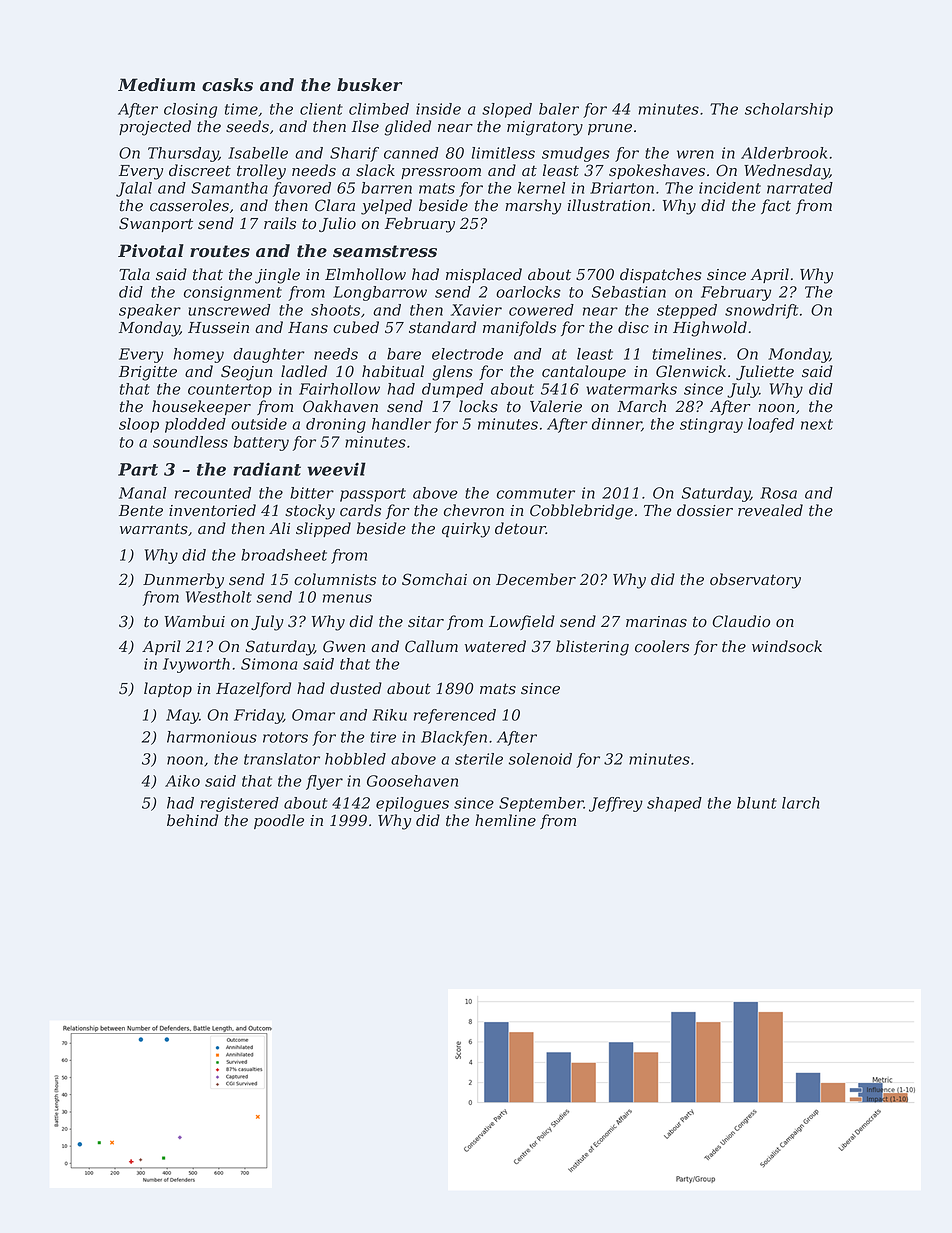 The height and width of the document is (1233, 952). Describe the element at coordinates (474, 510) in the document. I see `chevron` at that location.
